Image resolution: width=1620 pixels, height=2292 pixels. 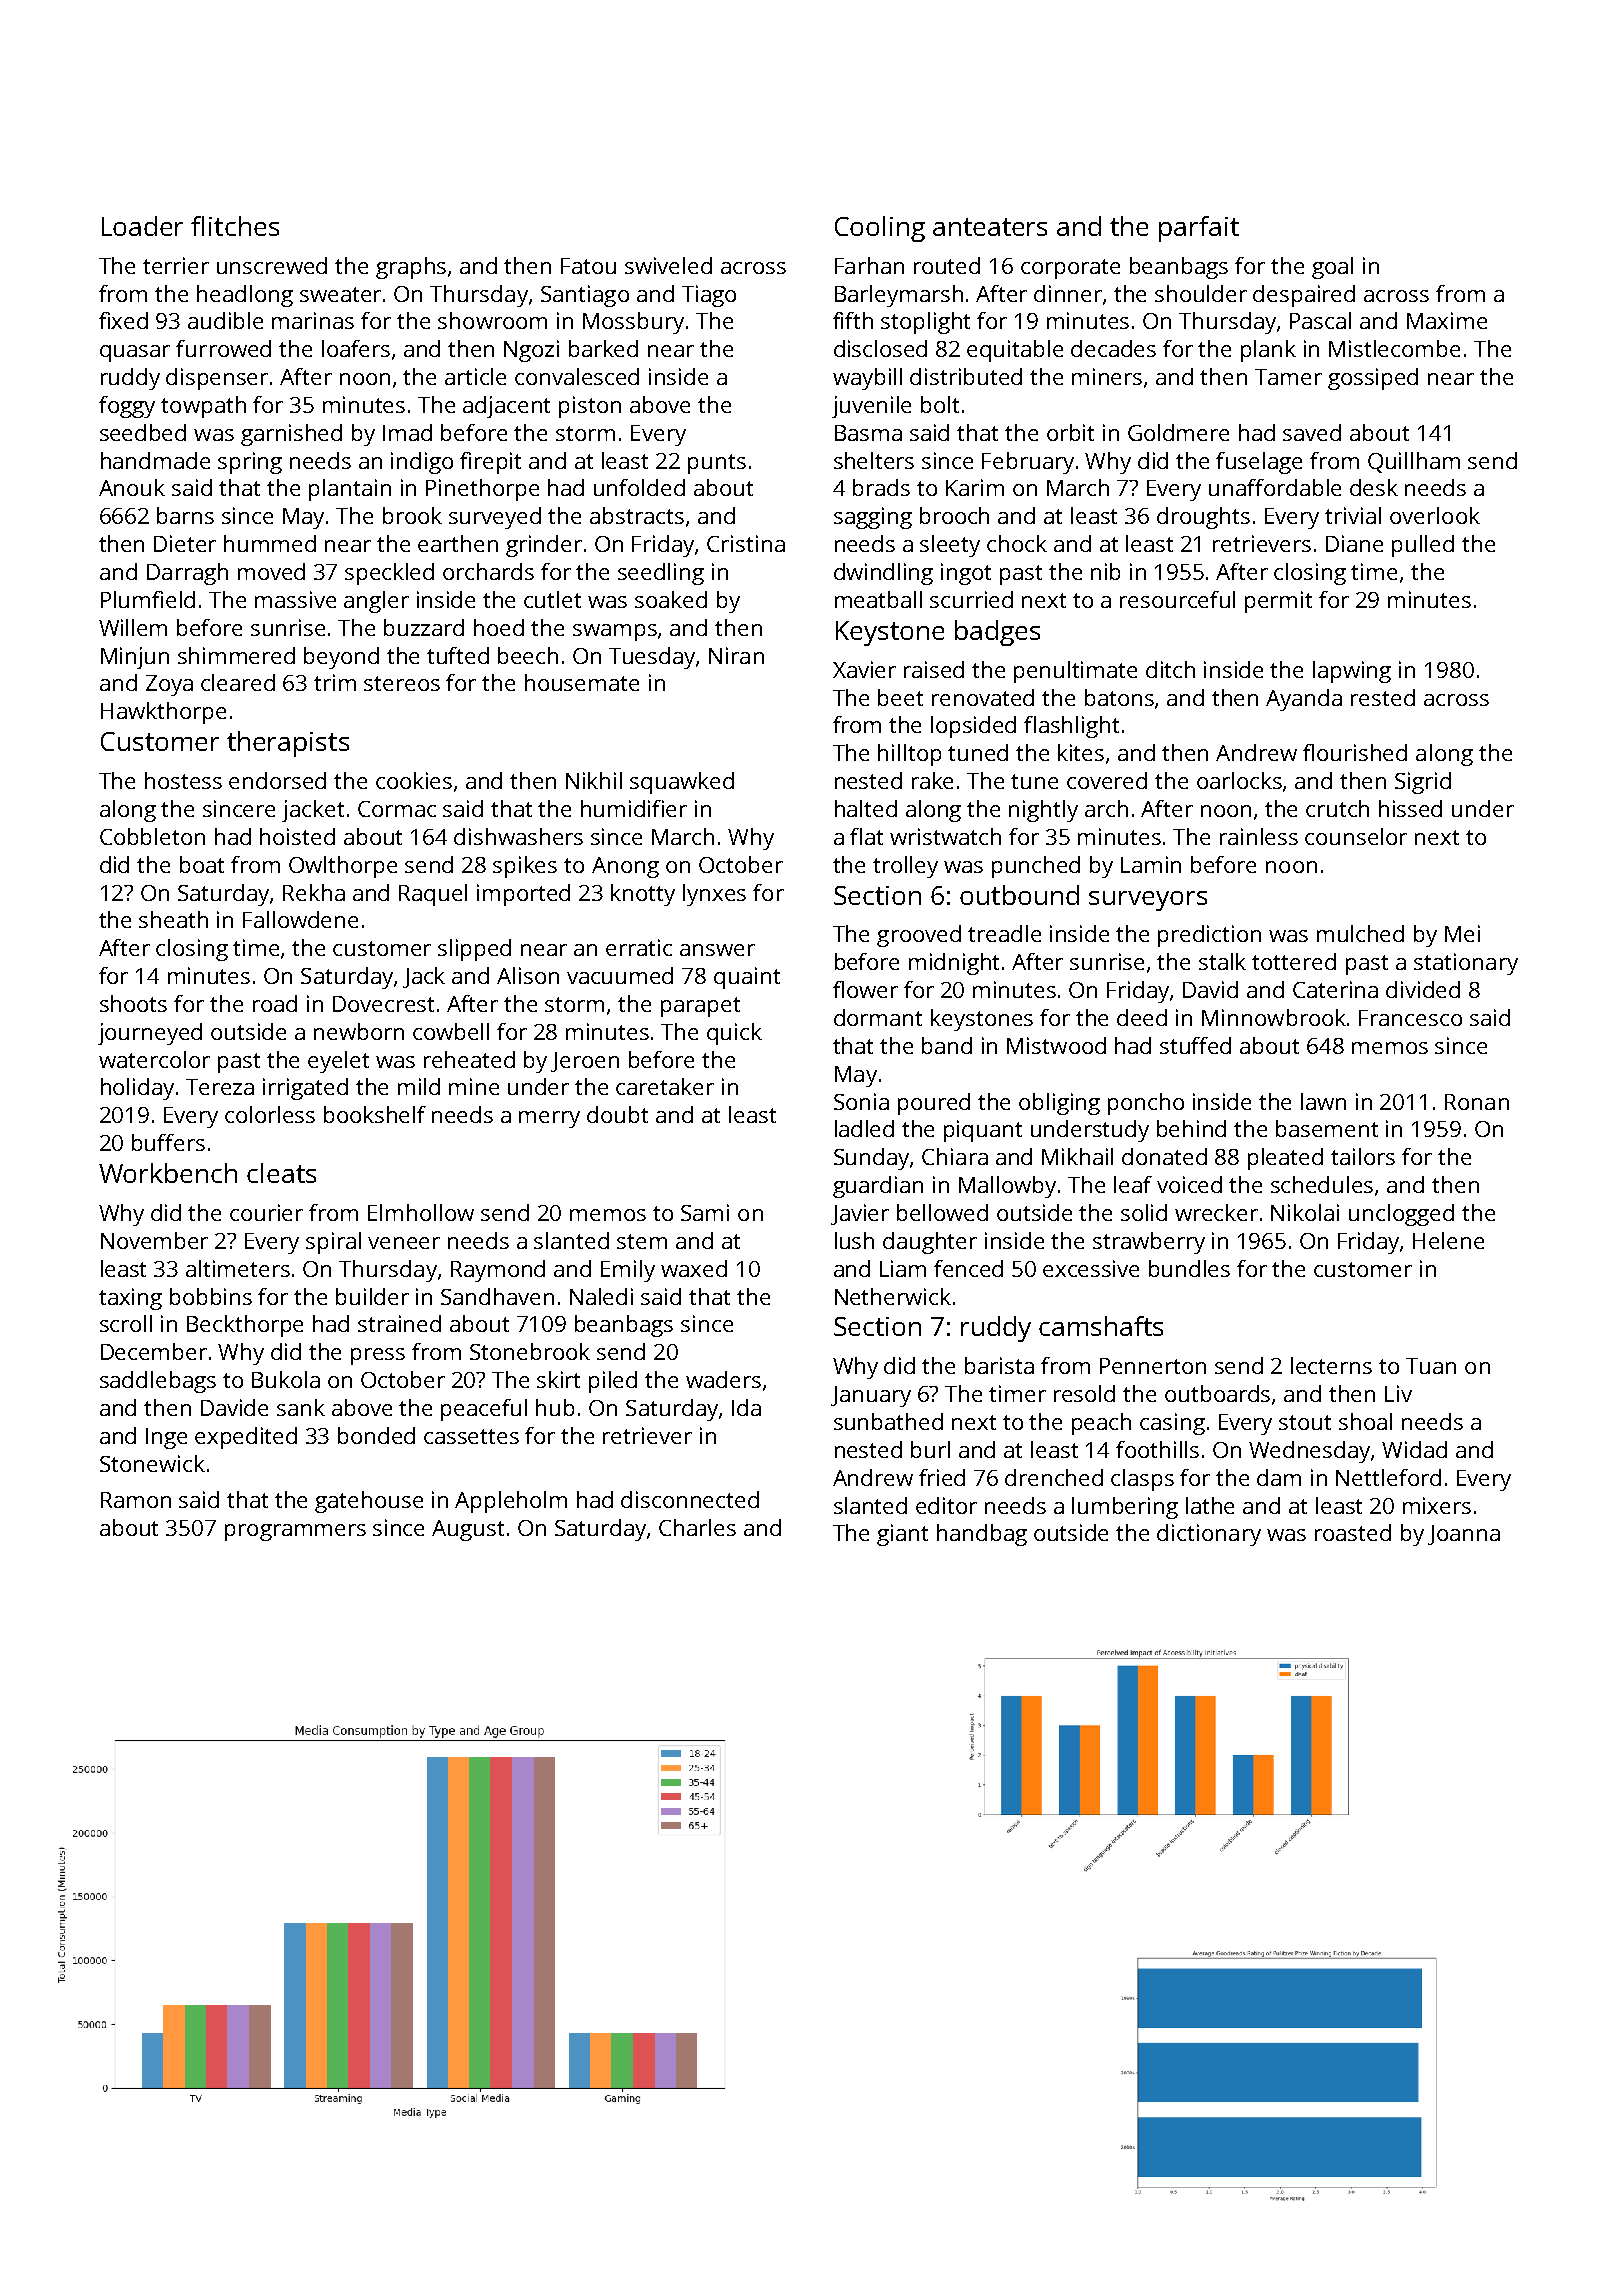 What do you see at coordinates (634, 808) in the page?
I see `humidifier` at bounding box center [634, 808].
